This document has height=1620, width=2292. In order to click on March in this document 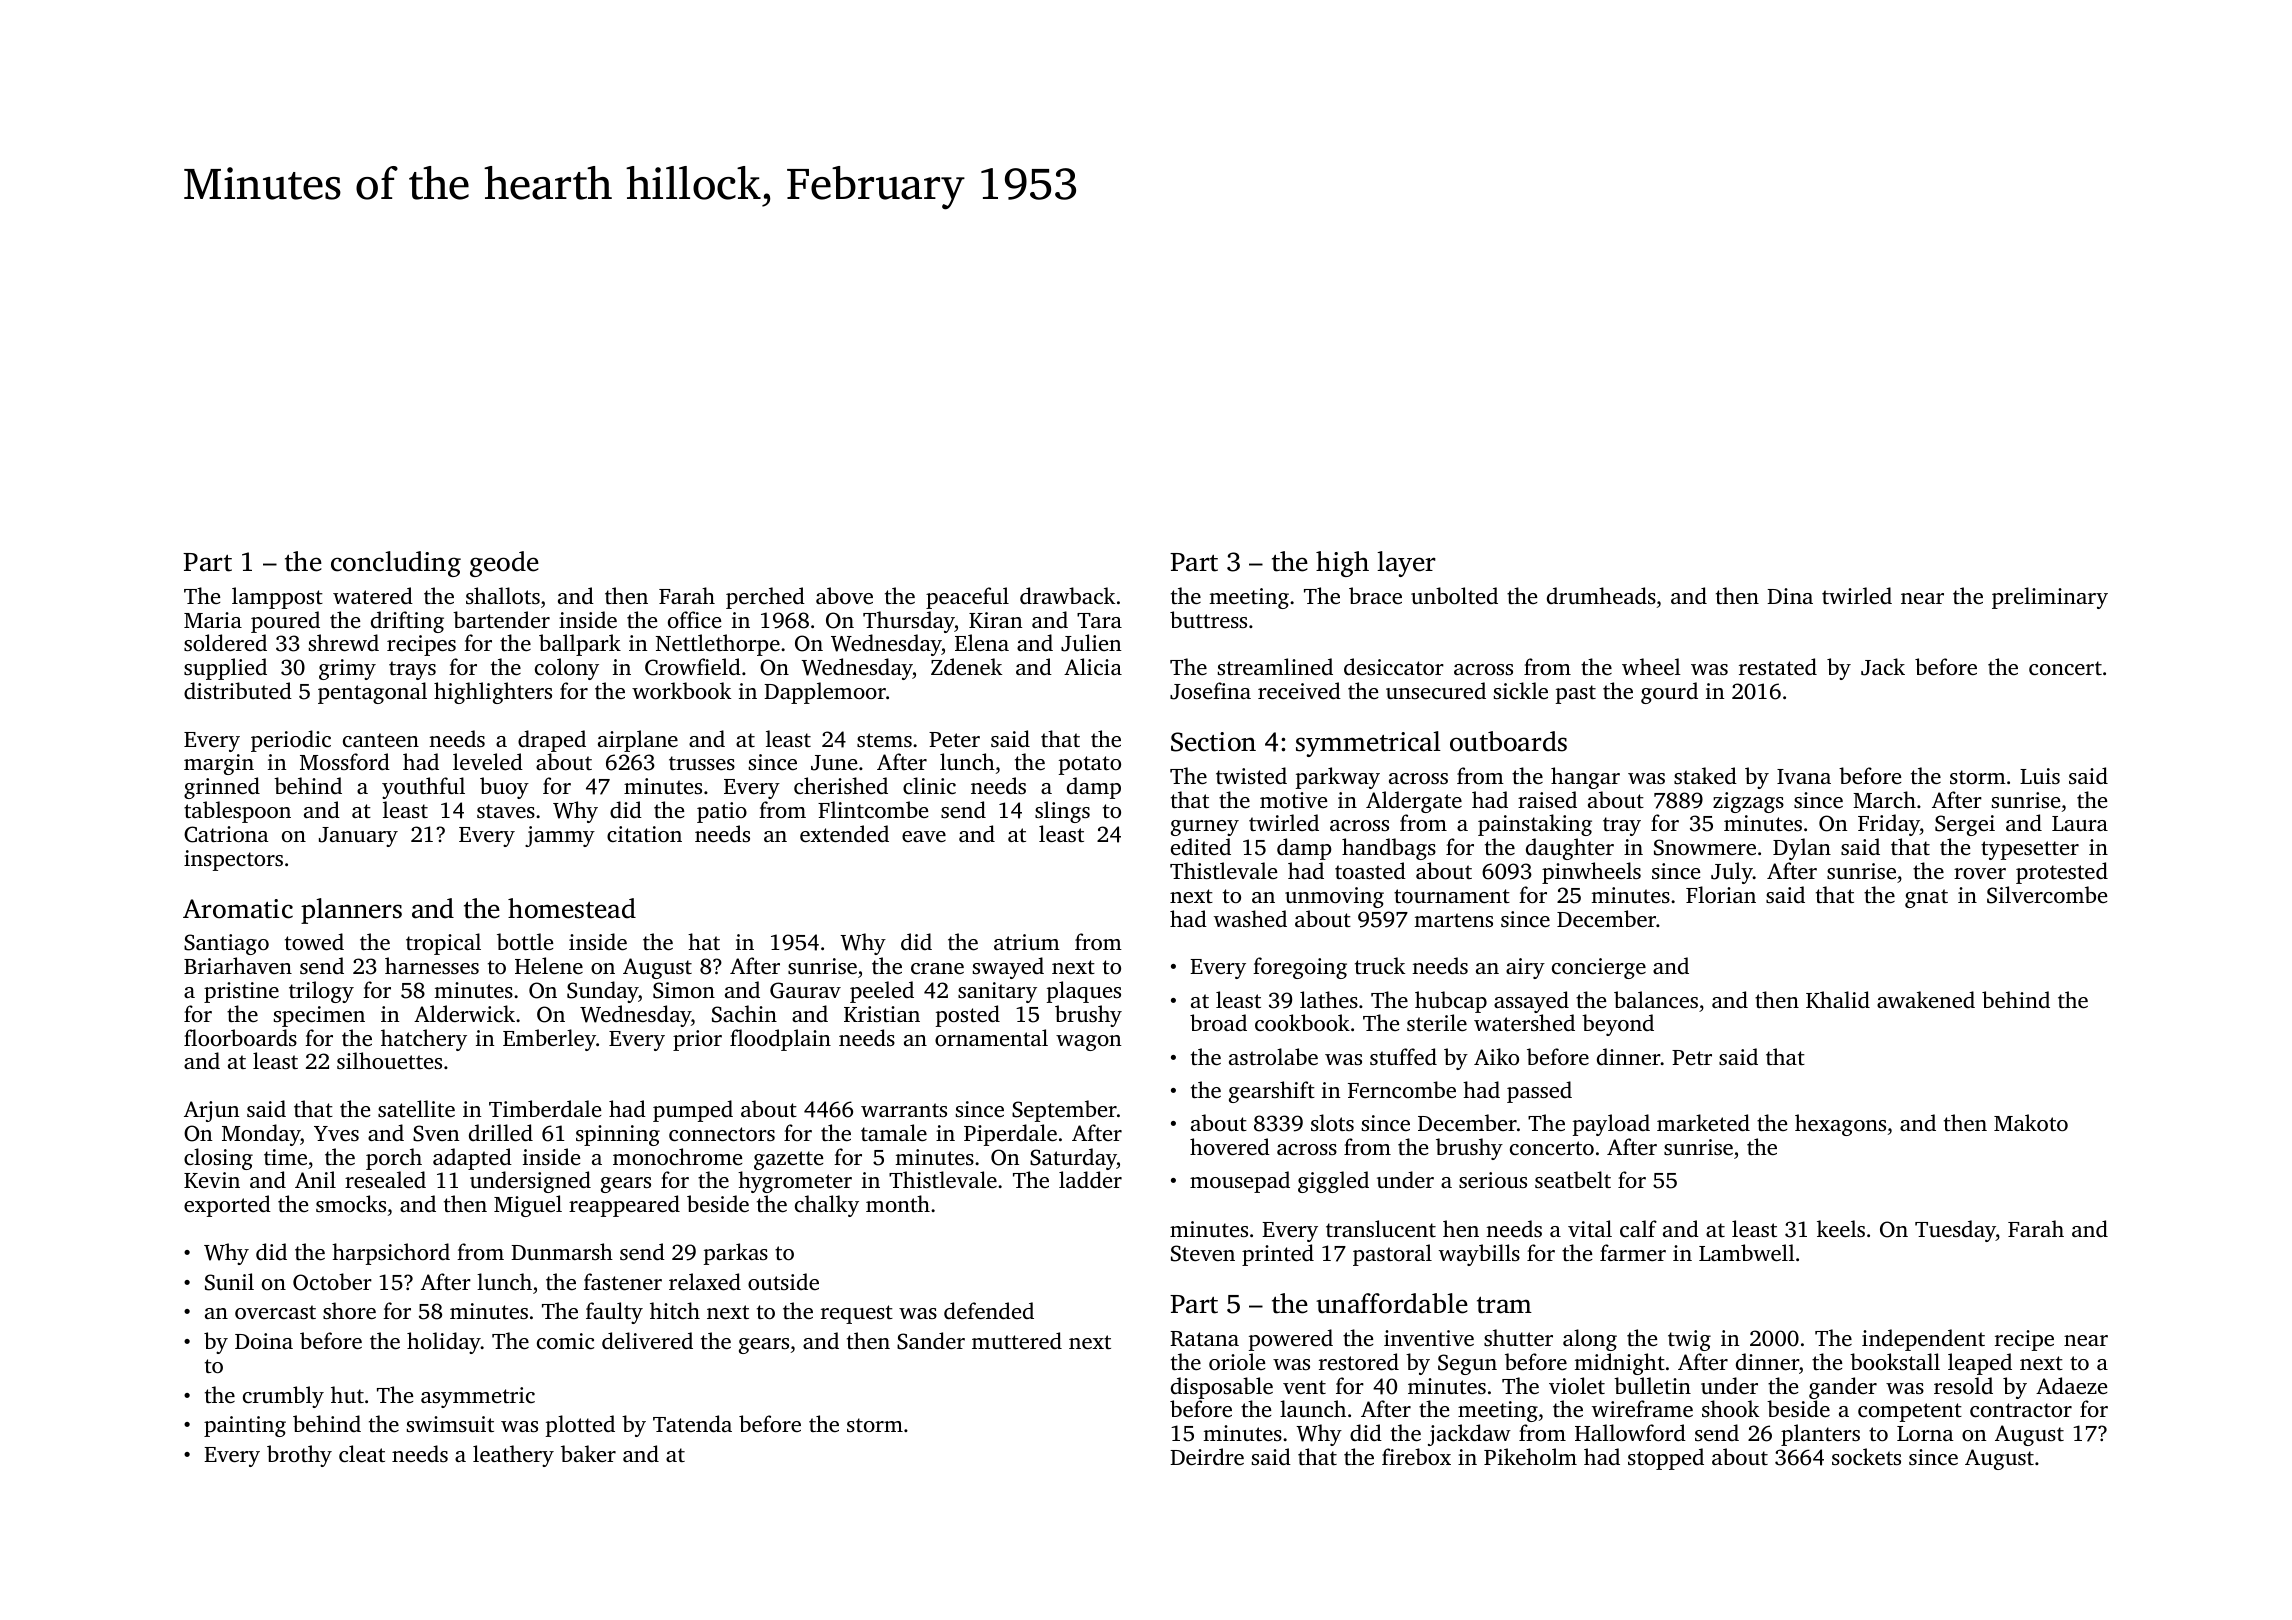, I will do `click(1884, 799)`.
